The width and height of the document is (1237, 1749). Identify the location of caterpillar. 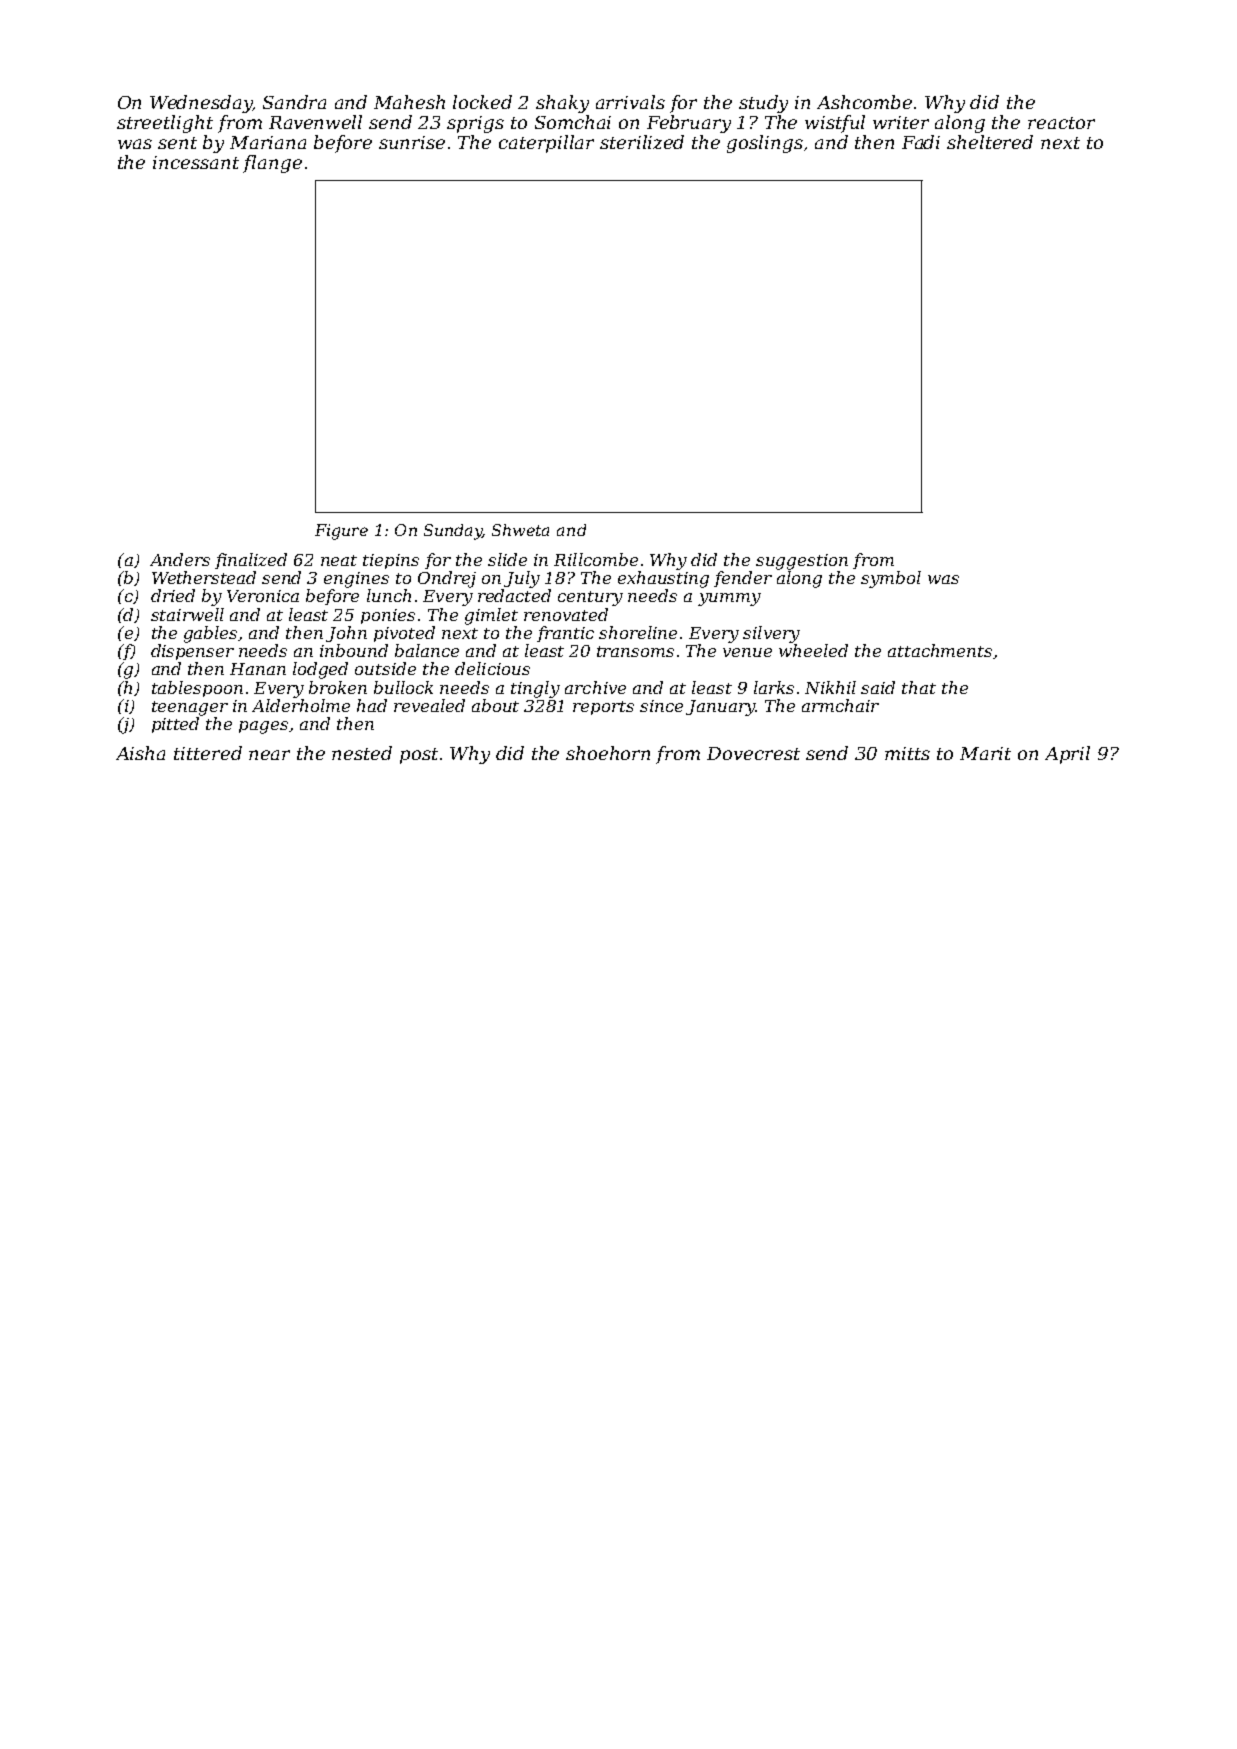
(546, 144).
